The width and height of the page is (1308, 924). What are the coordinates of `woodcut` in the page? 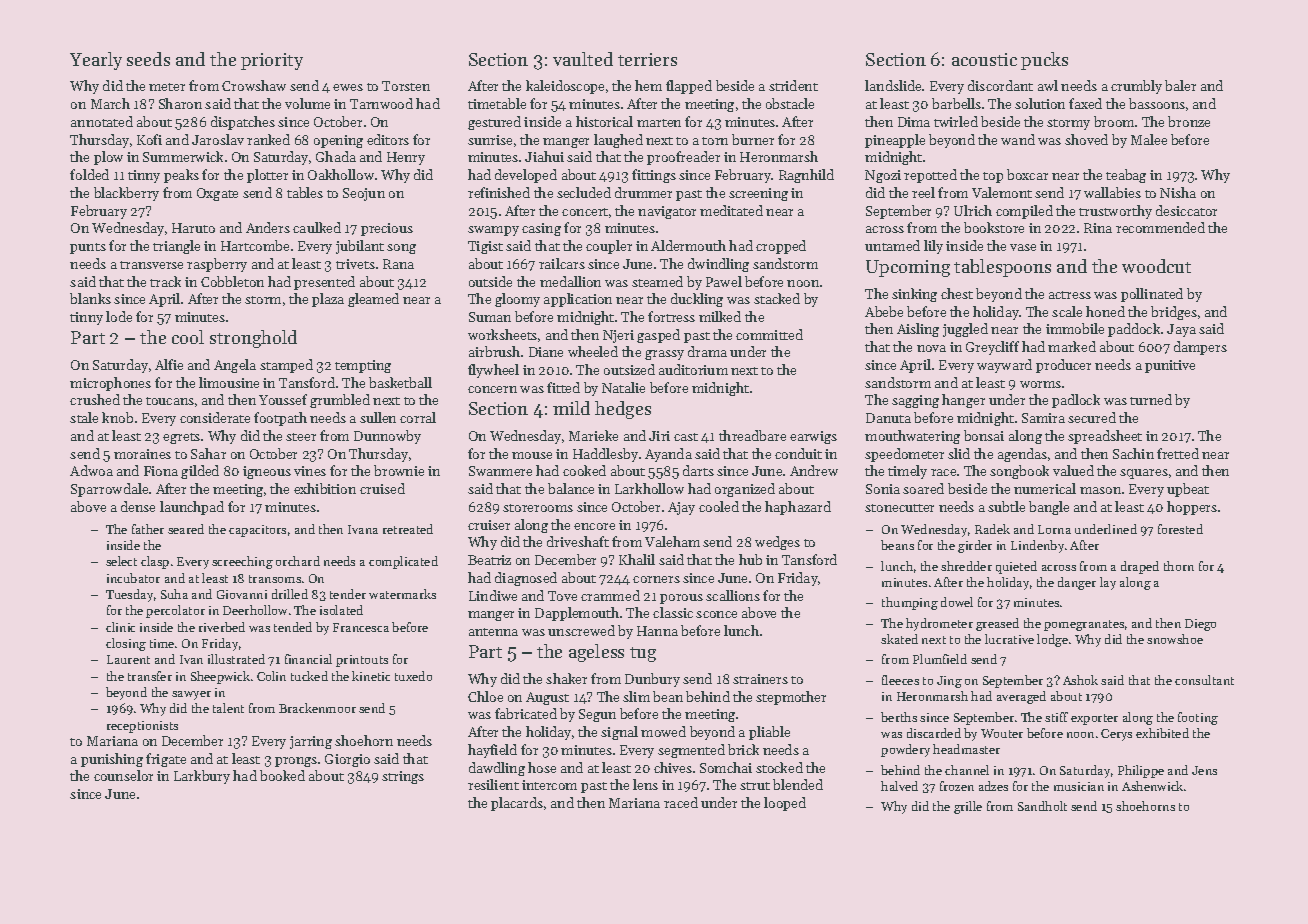 It's located at (1156, 266).
